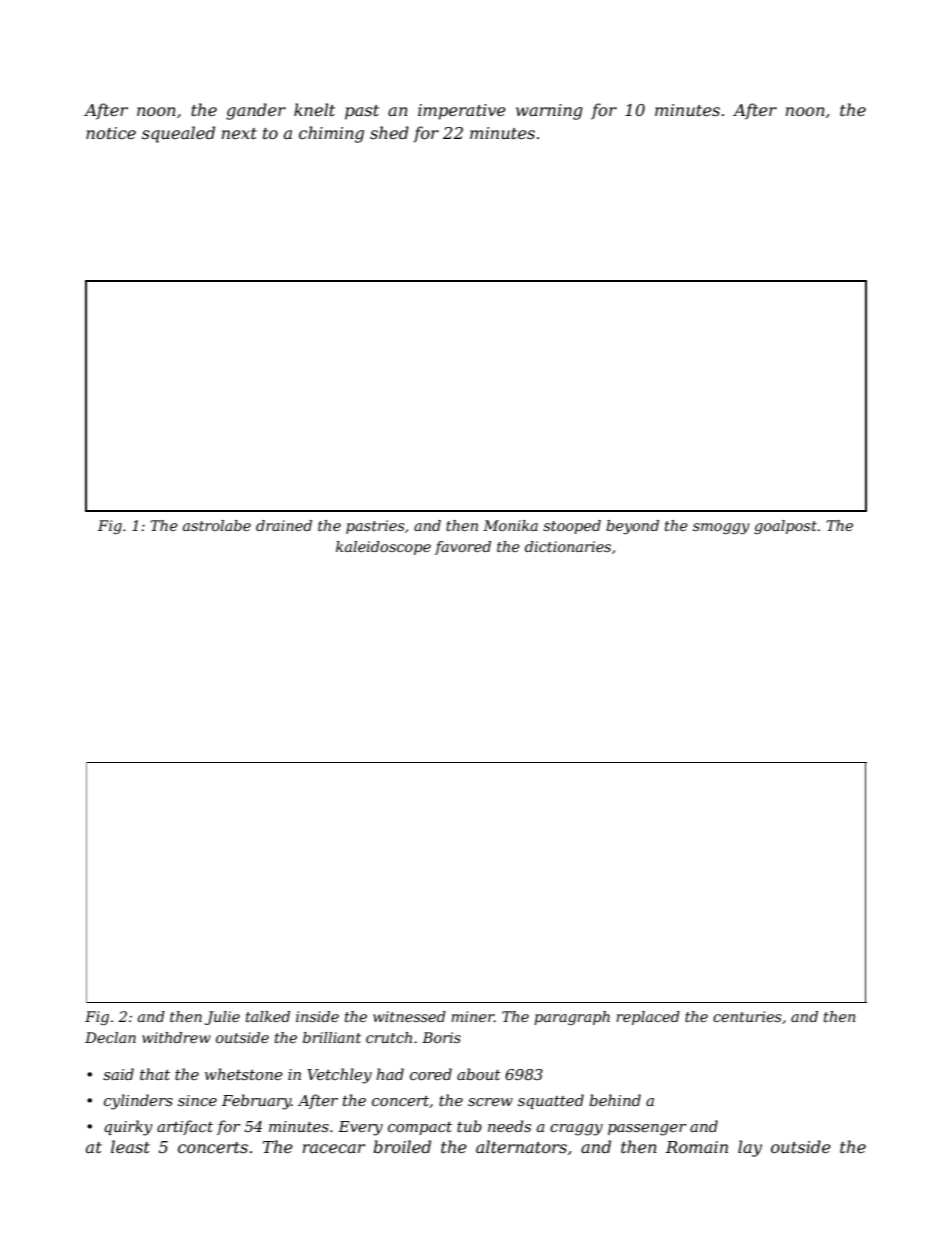  I want to click on centuries, so click(747, 1016).
